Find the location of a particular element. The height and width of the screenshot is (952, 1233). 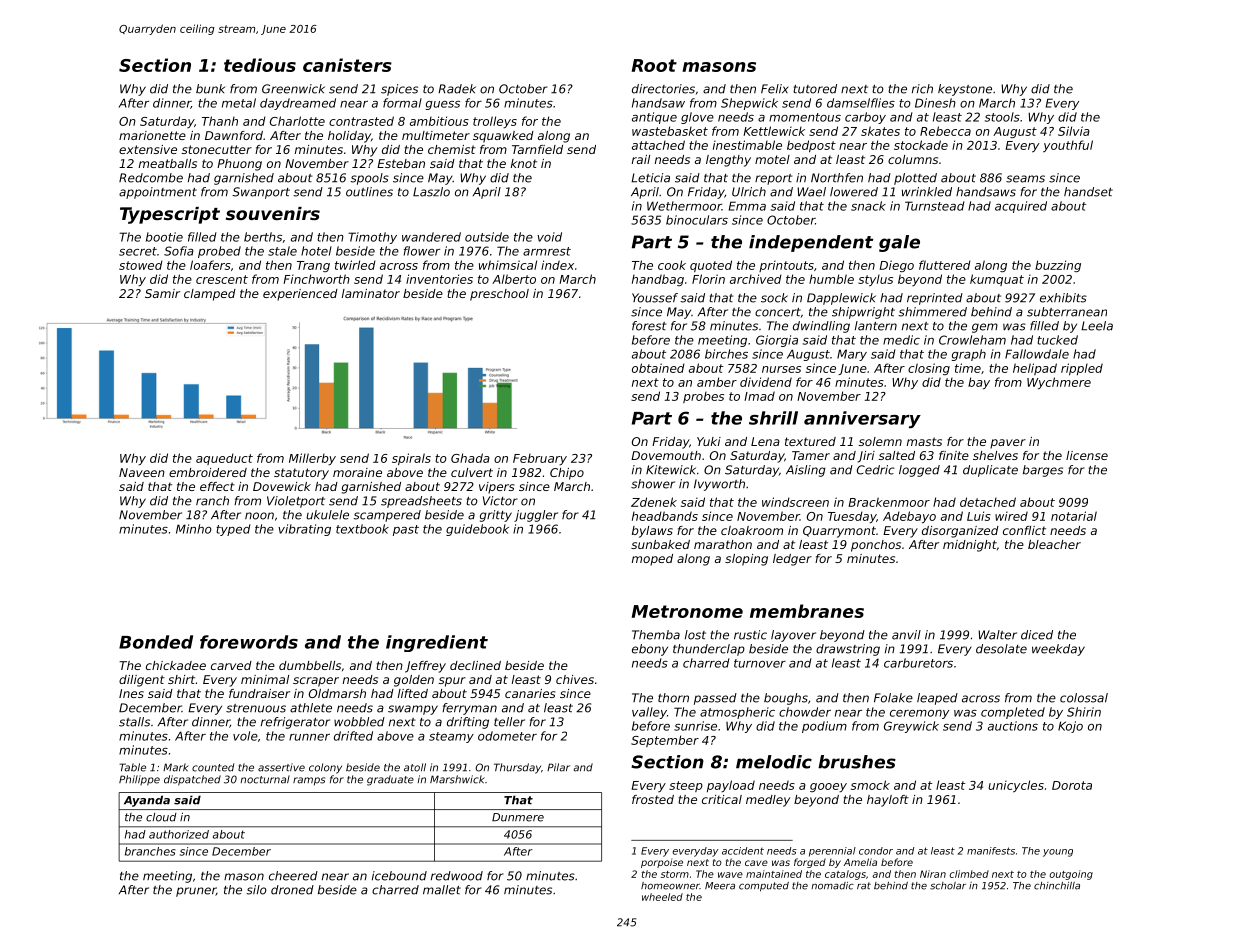

wired is located at coordinates (1011, 516).
